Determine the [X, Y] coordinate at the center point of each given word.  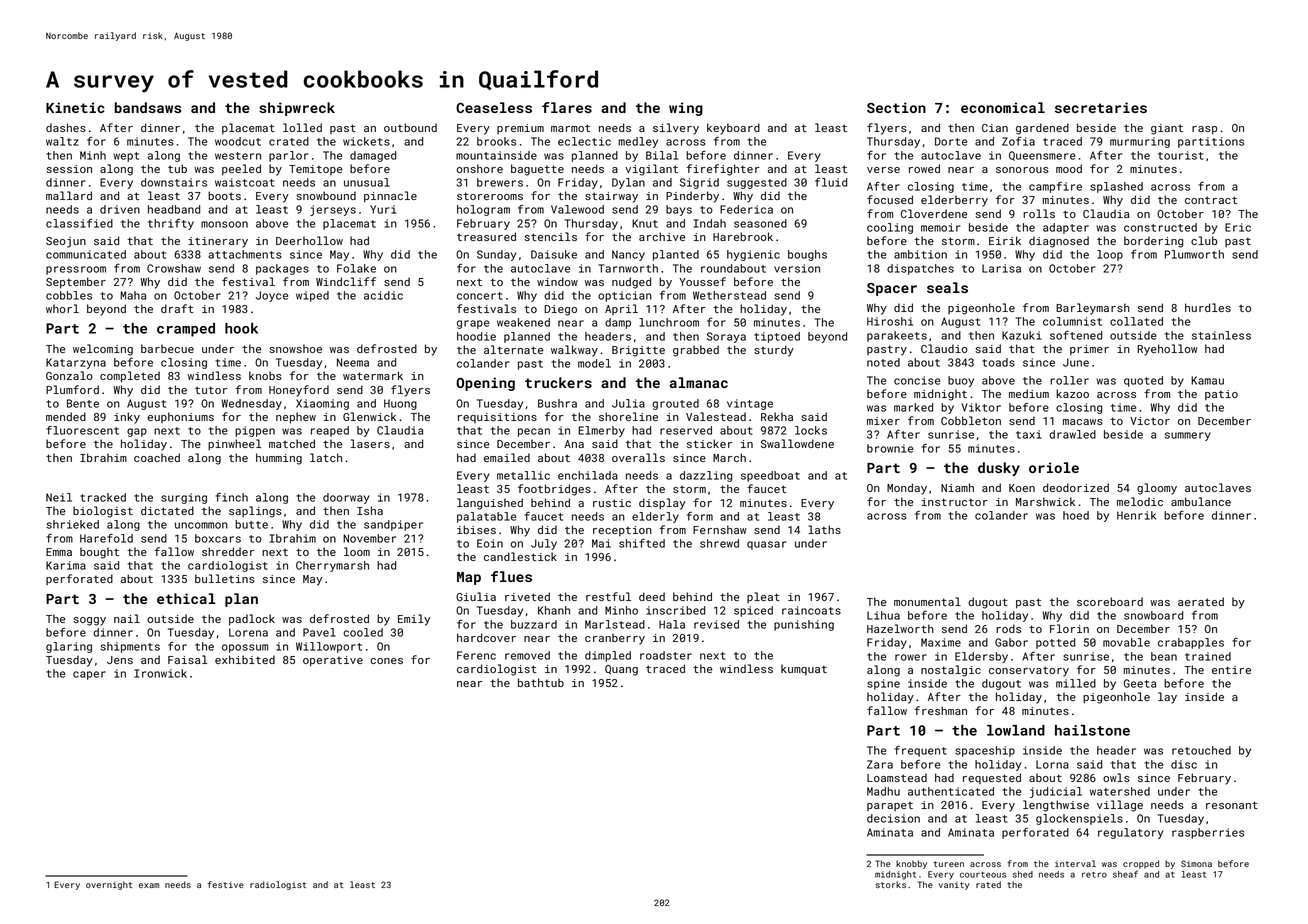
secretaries [1101, 107]
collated [1136, 321]
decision [893, 818]
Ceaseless [494, 107]
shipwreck [297, 109]
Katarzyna [76, 363]
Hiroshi [890, 321]
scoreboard [1110, 601]
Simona [1196, 863]
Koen [1022, 488]
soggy [89, 621]
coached [157, 457]
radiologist [278, 885]
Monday [907, 489]
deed [652, 596]
